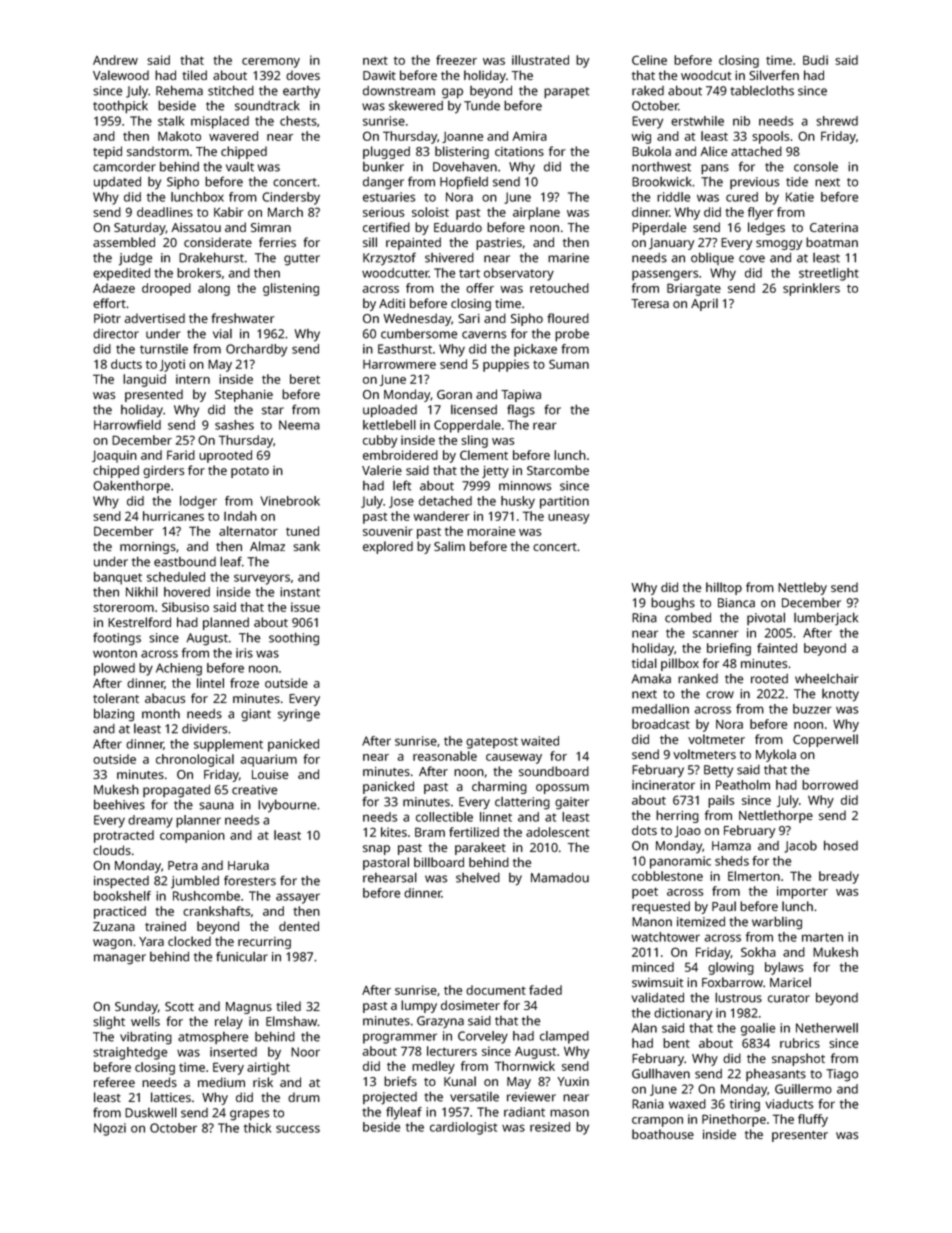  Describe the element at coordinates (463, 1128) in the screenshot. I see `cardiologist` at that location.
